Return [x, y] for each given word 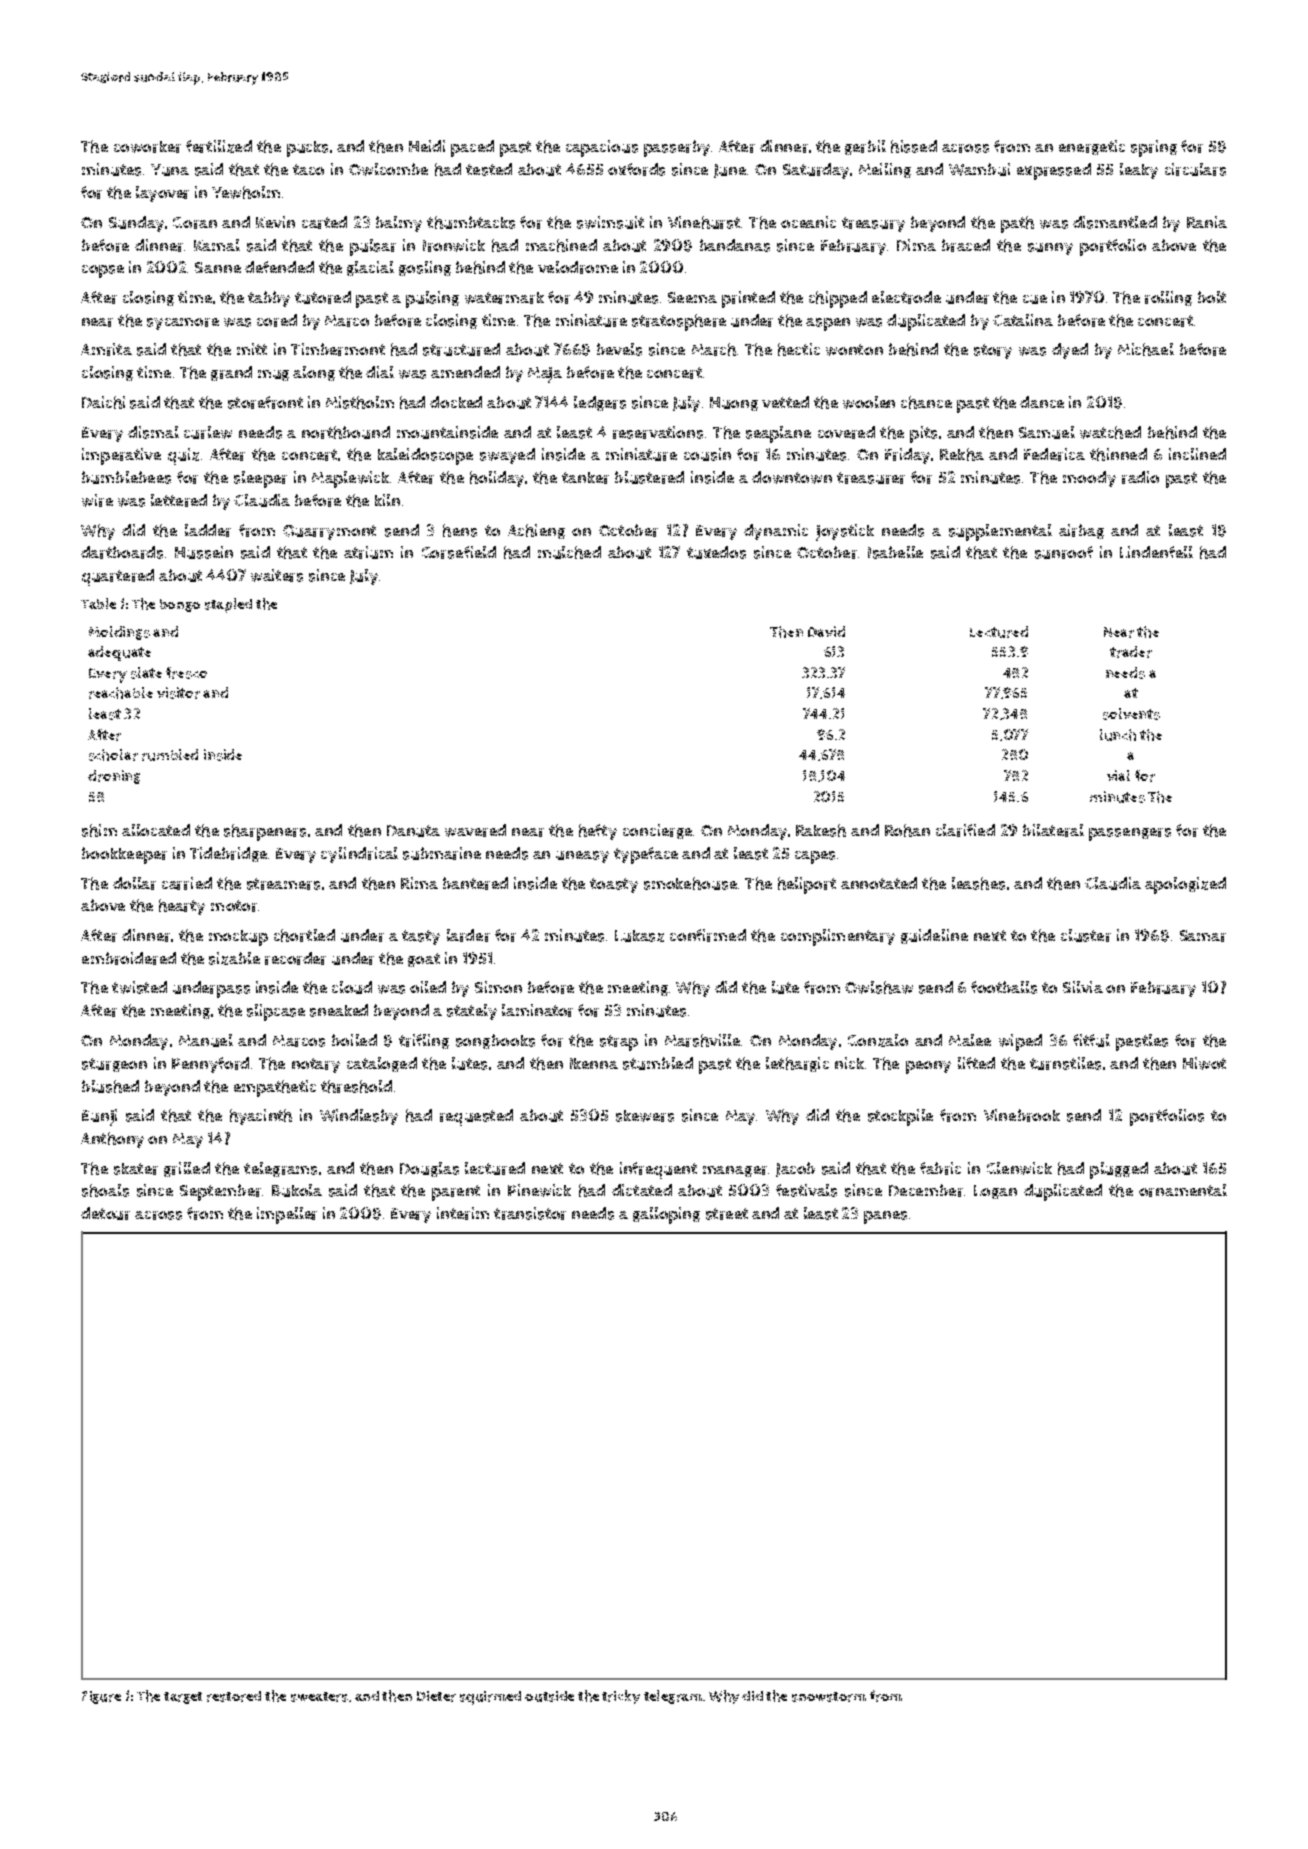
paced [472, 148]
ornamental [1183, 1190]
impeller [287, 1215]
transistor [530, 1213]
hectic [799, 349]
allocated [156, 830]
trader [1131, 652]
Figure [101, 1697]
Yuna [170, 170]
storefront [265, 402]
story [993, 351]
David [826, 631]
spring [1154, 148]
